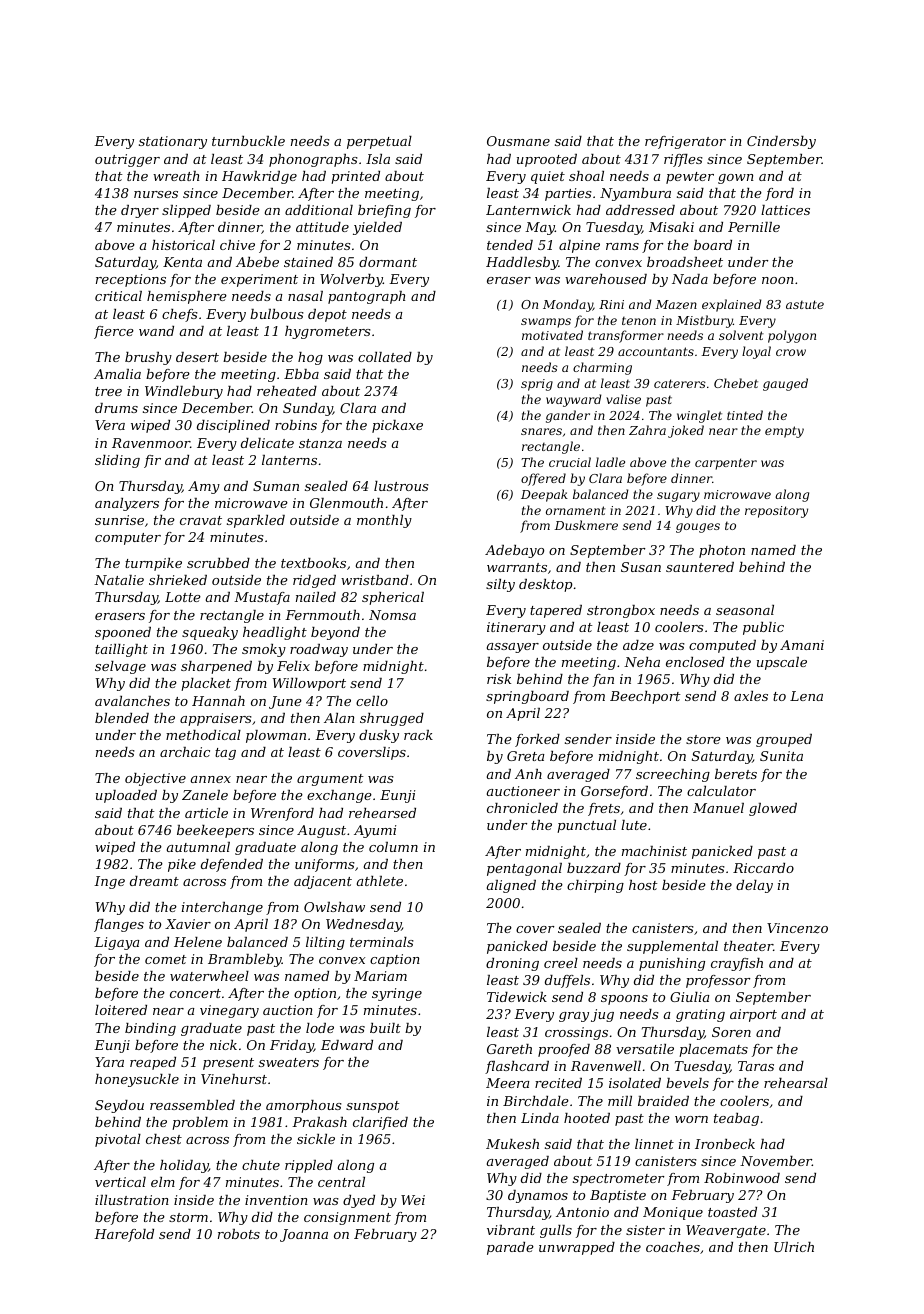 The image size is (924, 1314). What do you see at coordinates (119, 925) in the document?
I see `flanges` at bounding box center [119, 925].
